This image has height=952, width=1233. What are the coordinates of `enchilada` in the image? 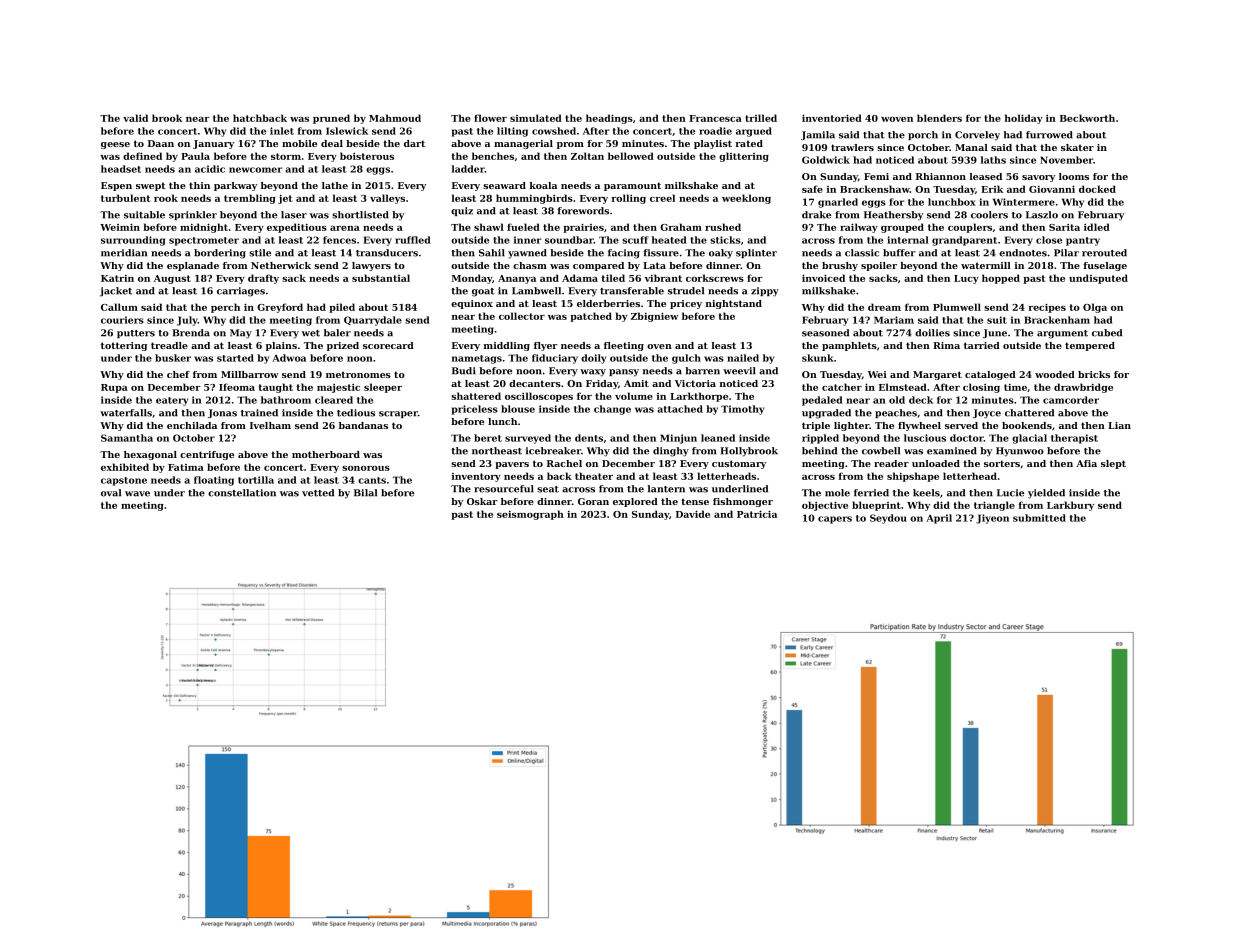 It's located at (192, 425).
